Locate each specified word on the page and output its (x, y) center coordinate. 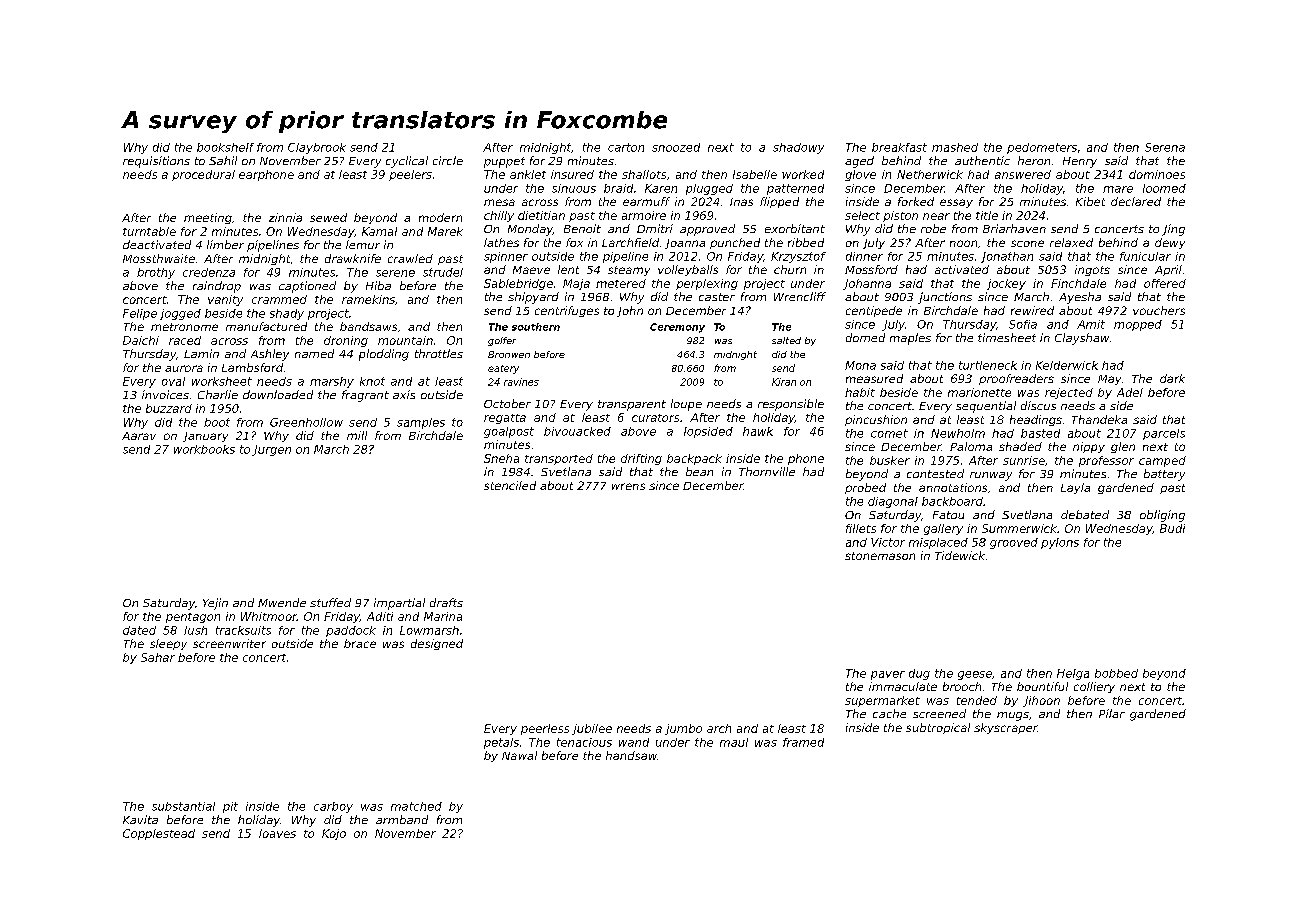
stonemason (880, 556)
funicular (1145, 256)
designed (437, 644)
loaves (277, 833)
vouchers (1159, 310)
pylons (1060, 543)
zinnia (285, 217)
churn (790, 269)
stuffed (330, 602)
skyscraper (1006, 728)
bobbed (1116, 673)
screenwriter (229, 643)
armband (402, 819)
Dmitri (655, 228)
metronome (184, 327)
